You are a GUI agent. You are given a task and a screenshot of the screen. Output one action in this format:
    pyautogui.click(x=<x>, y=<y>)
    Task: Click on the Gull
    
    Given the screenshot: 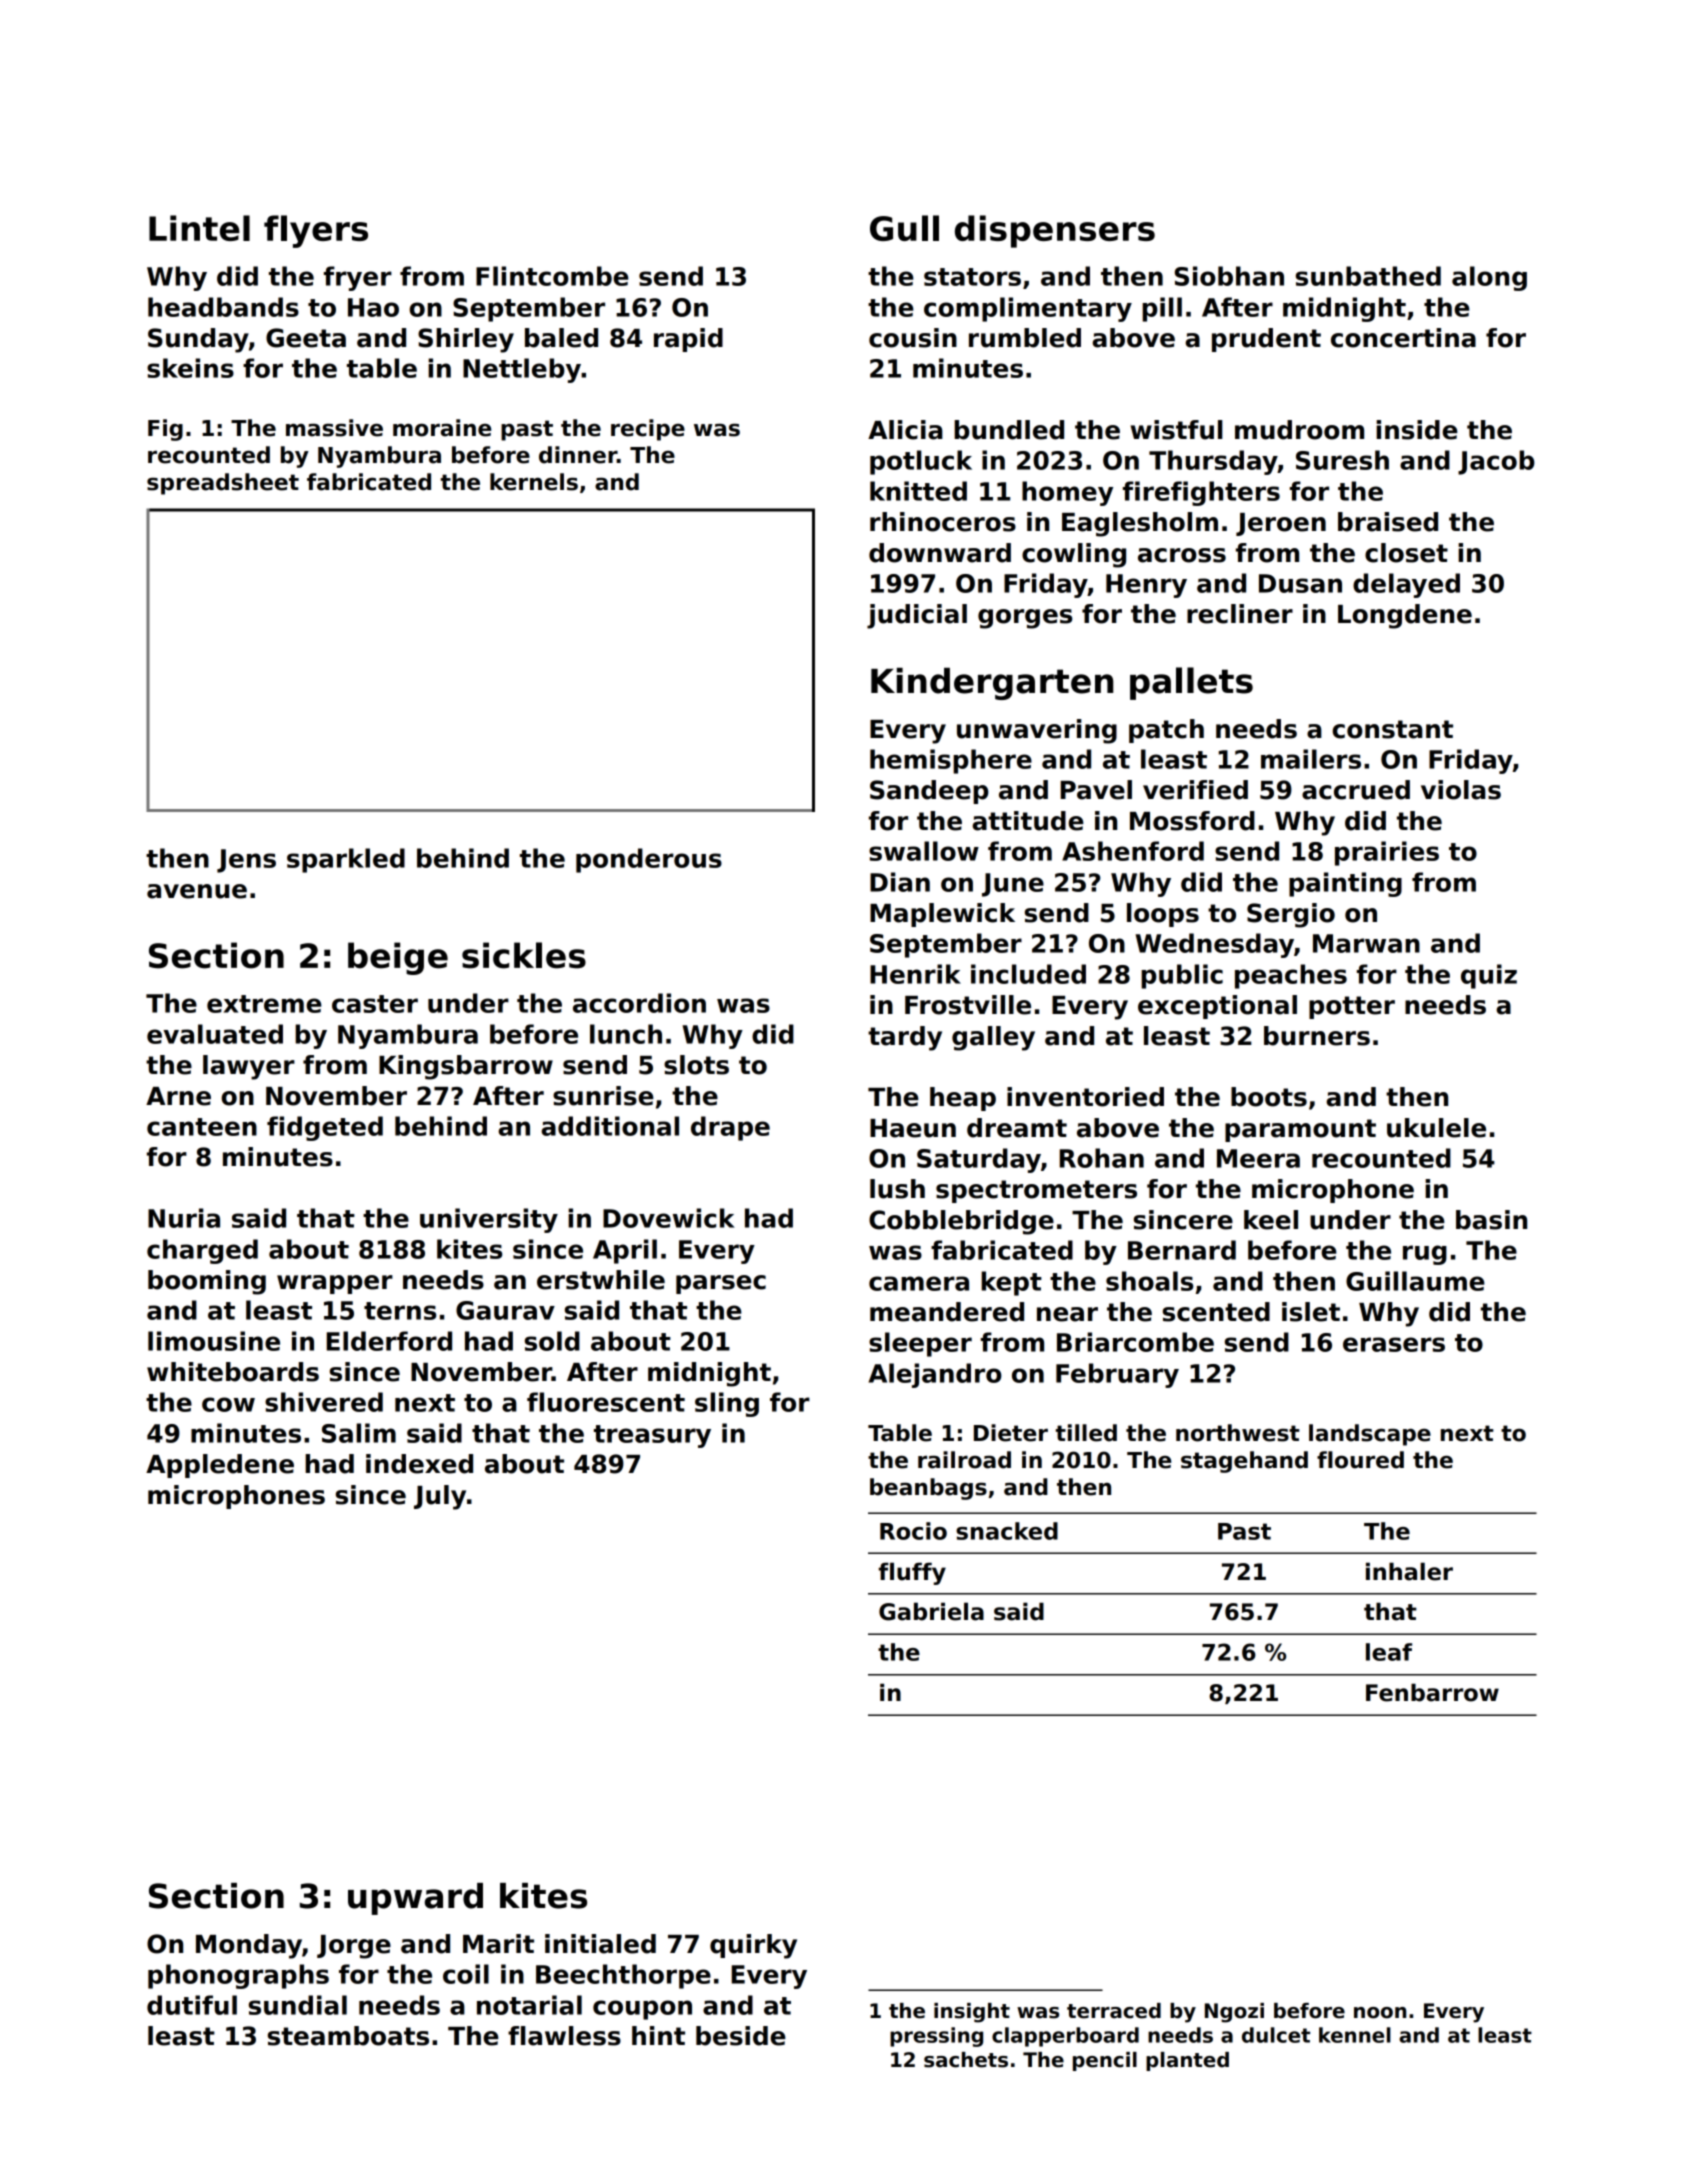 What is the action you would take?
    pyautogui.click(x=904, y=228)
